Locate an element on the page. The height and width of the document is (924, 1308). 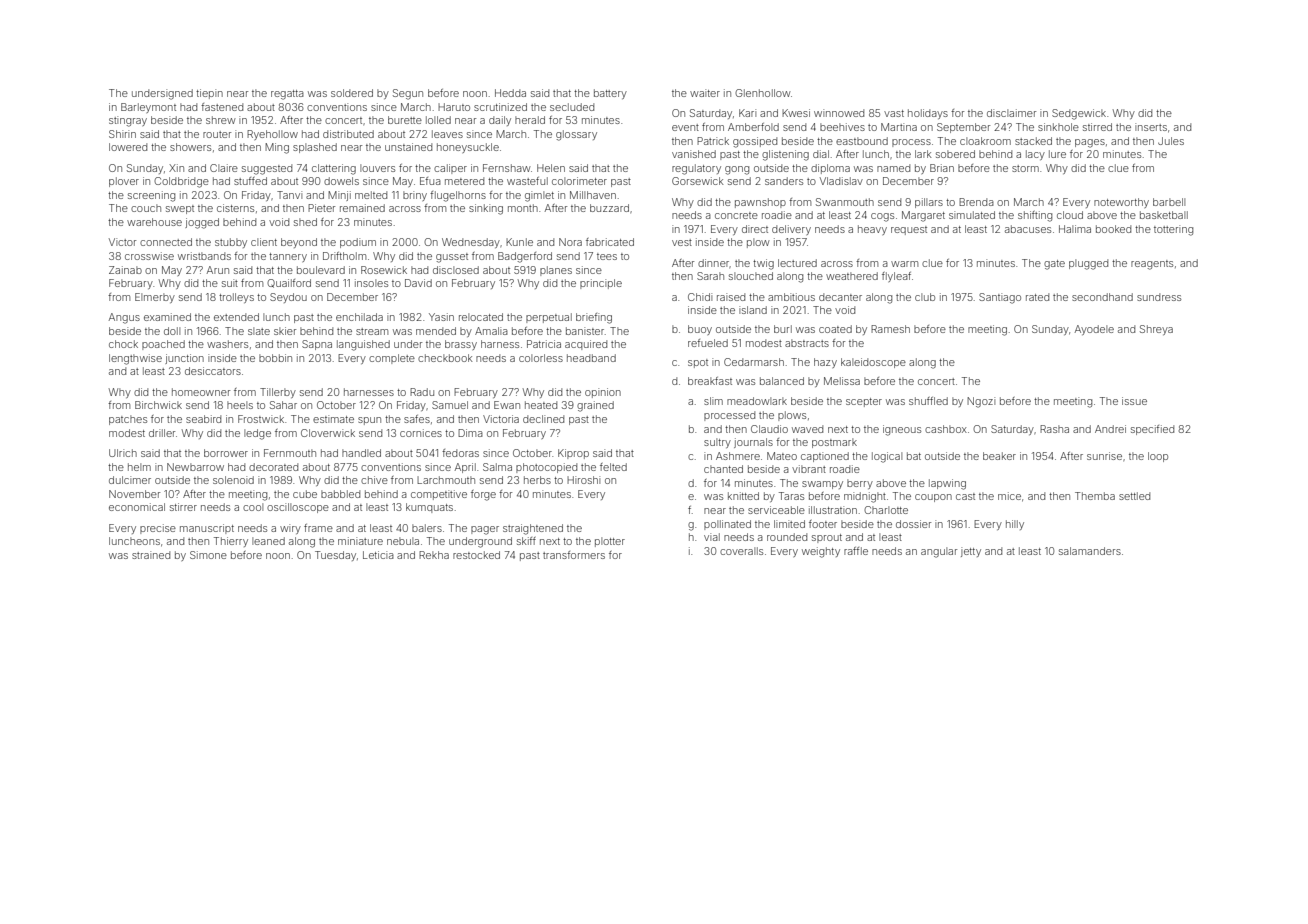
Leticia is located at coordinates (378, 555).
